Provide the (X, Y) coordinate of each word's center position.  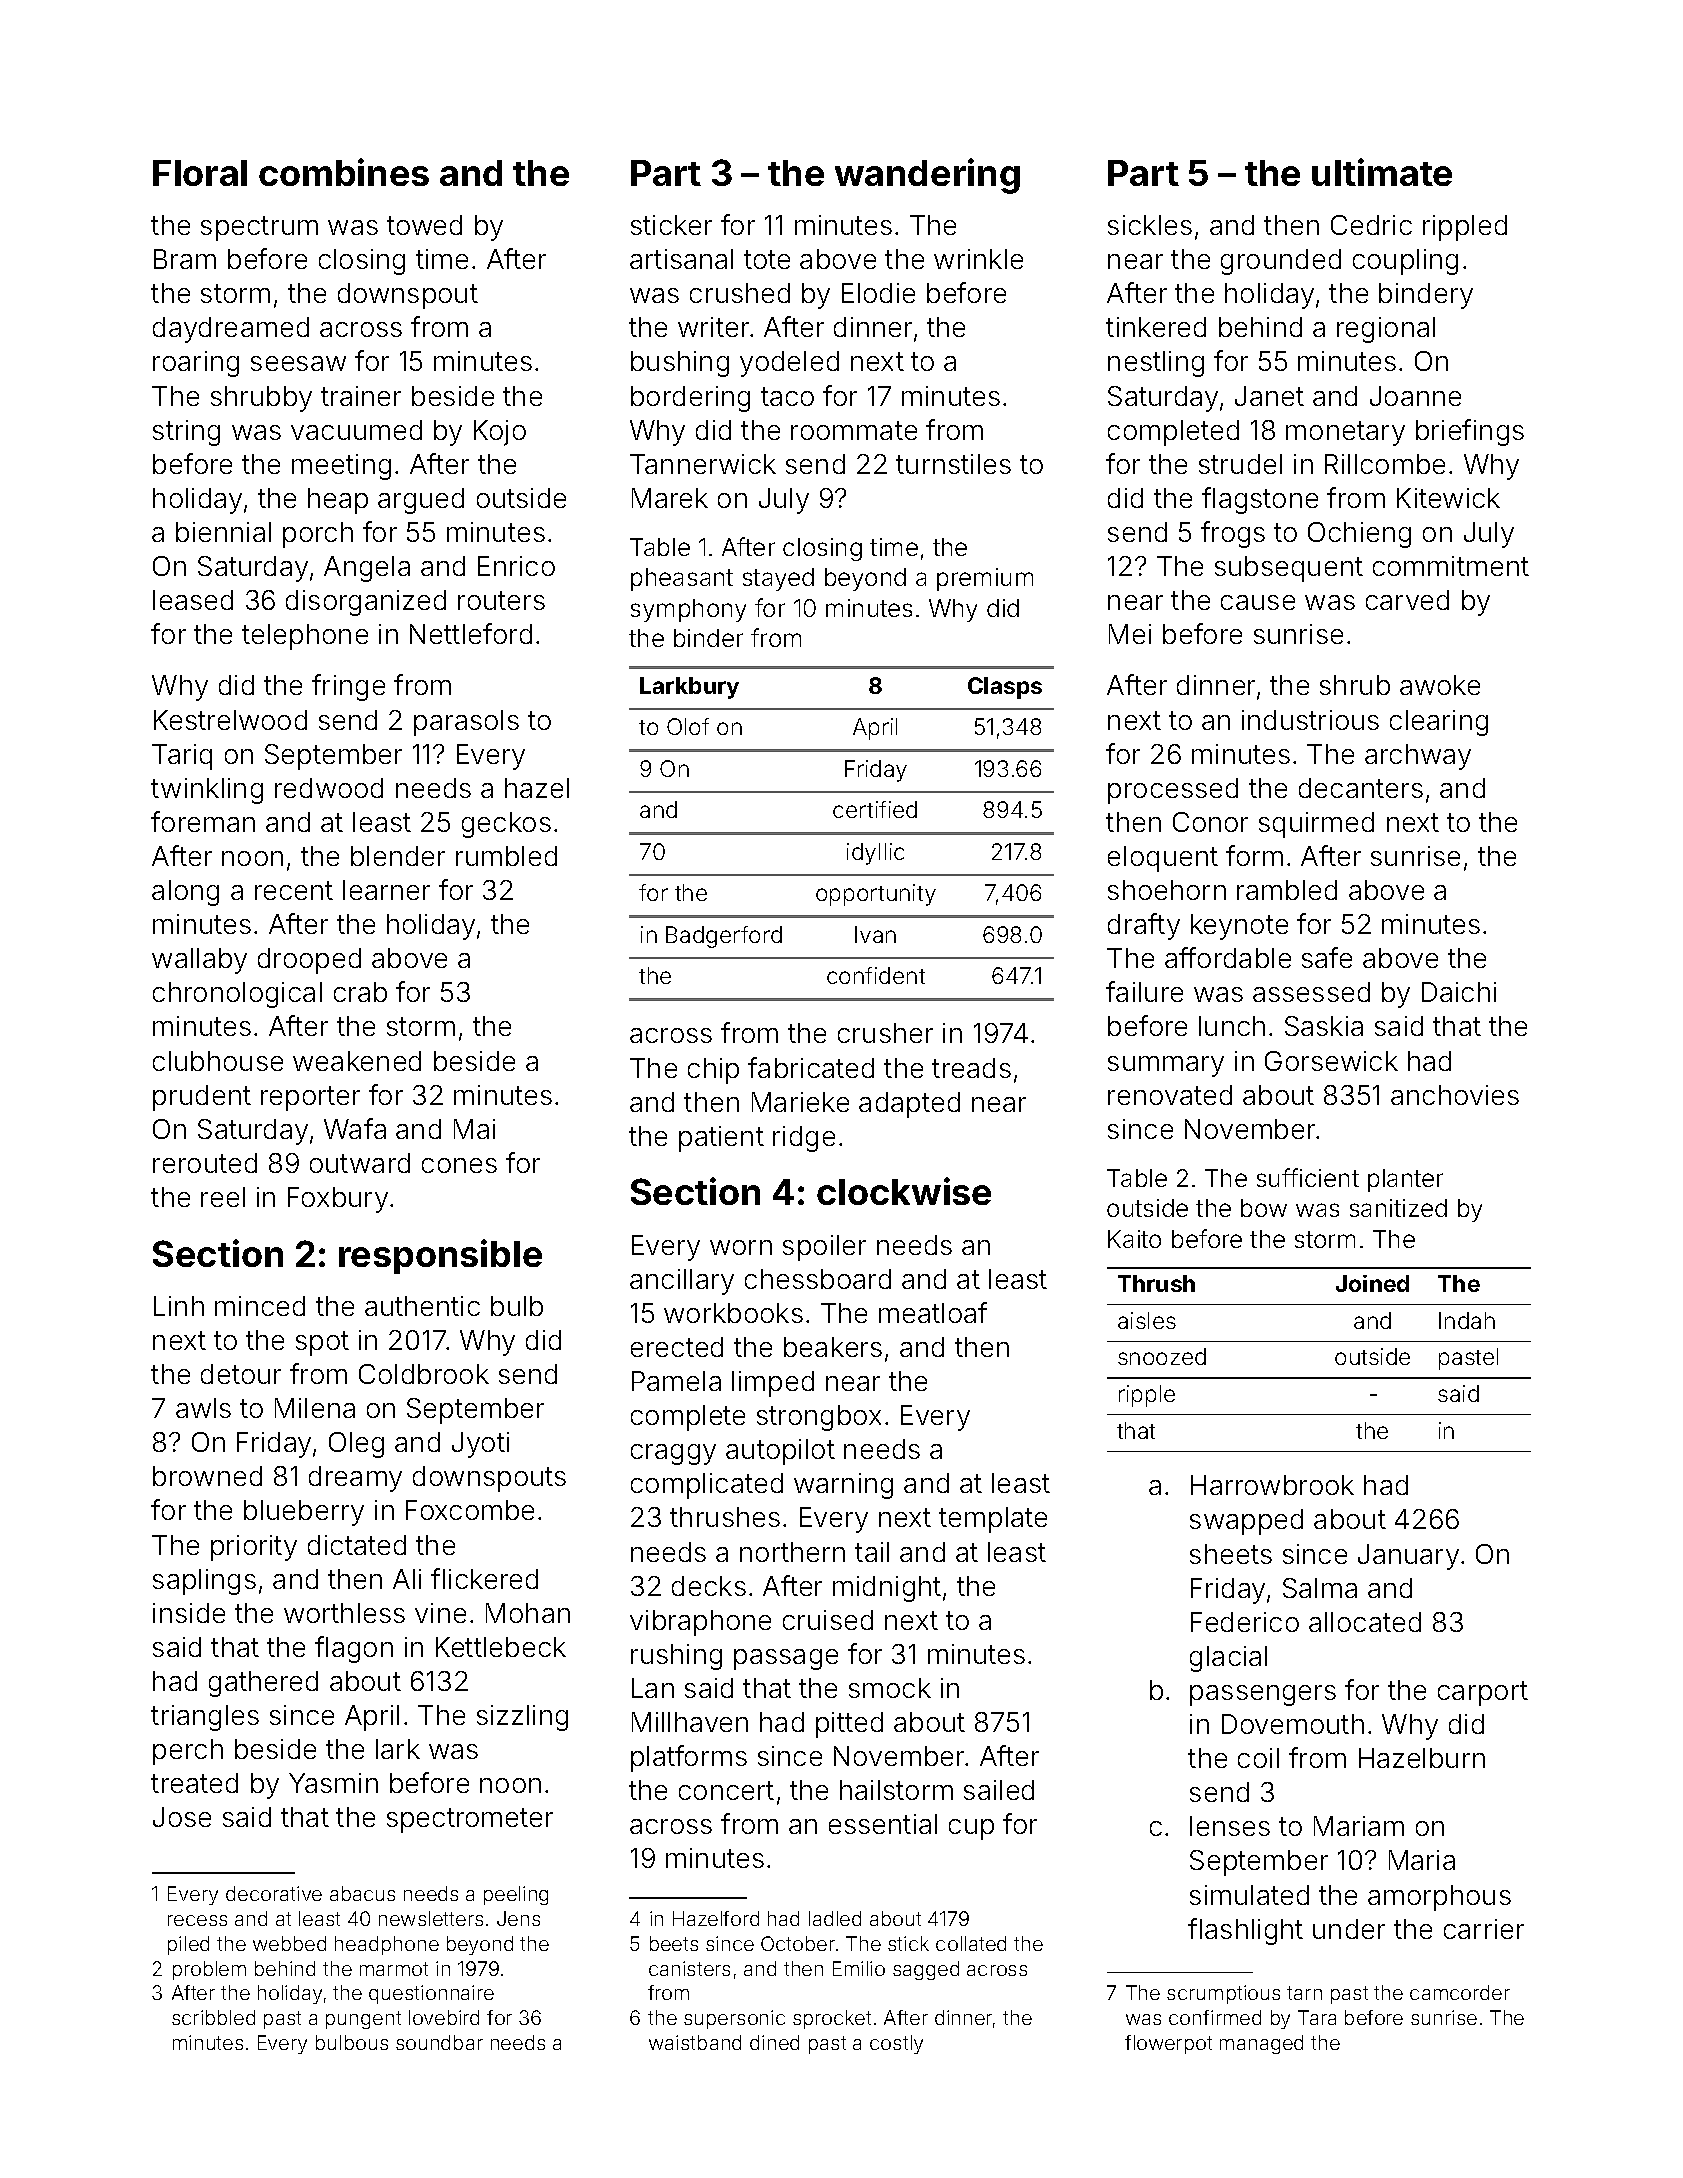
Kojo (500, 433)
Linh (179, 1306)
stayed (778, 579)
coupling (1405, 262)
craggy (673, 1454)
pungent (363, 2020)
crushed (740, 293)
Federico (1245, 1622)
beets (674, 1943)
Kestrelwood (230, 720)
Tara (1317, 2017)
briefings (1470, 432)
